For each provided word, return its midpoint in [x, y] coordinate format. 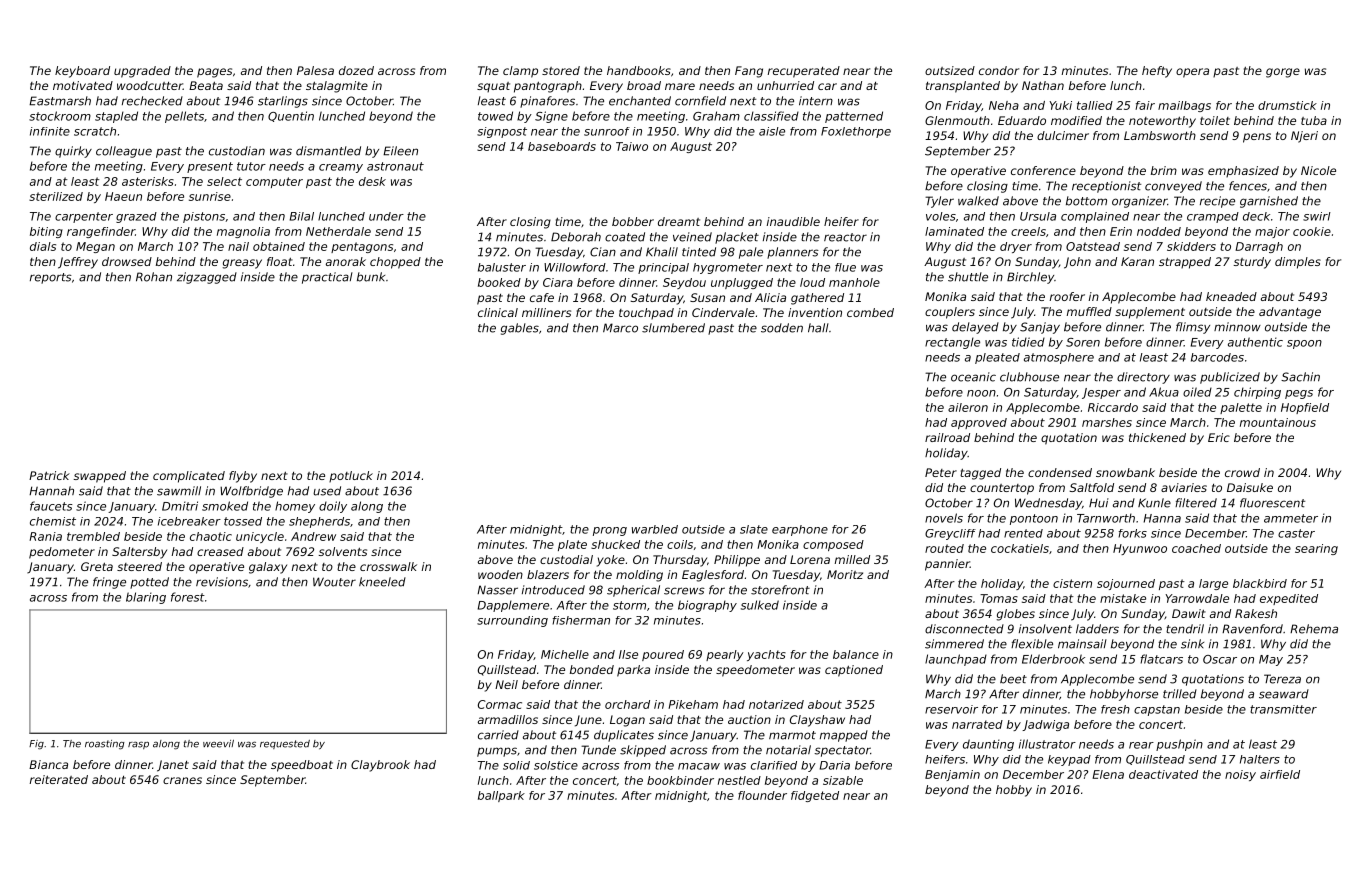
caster [1296, 533]
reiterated [59, 779]
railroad [947, 437]
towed [495, 116]
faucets [51, 506]
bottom [1086, 201]
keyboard [82, 72]
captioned [854, 671]
